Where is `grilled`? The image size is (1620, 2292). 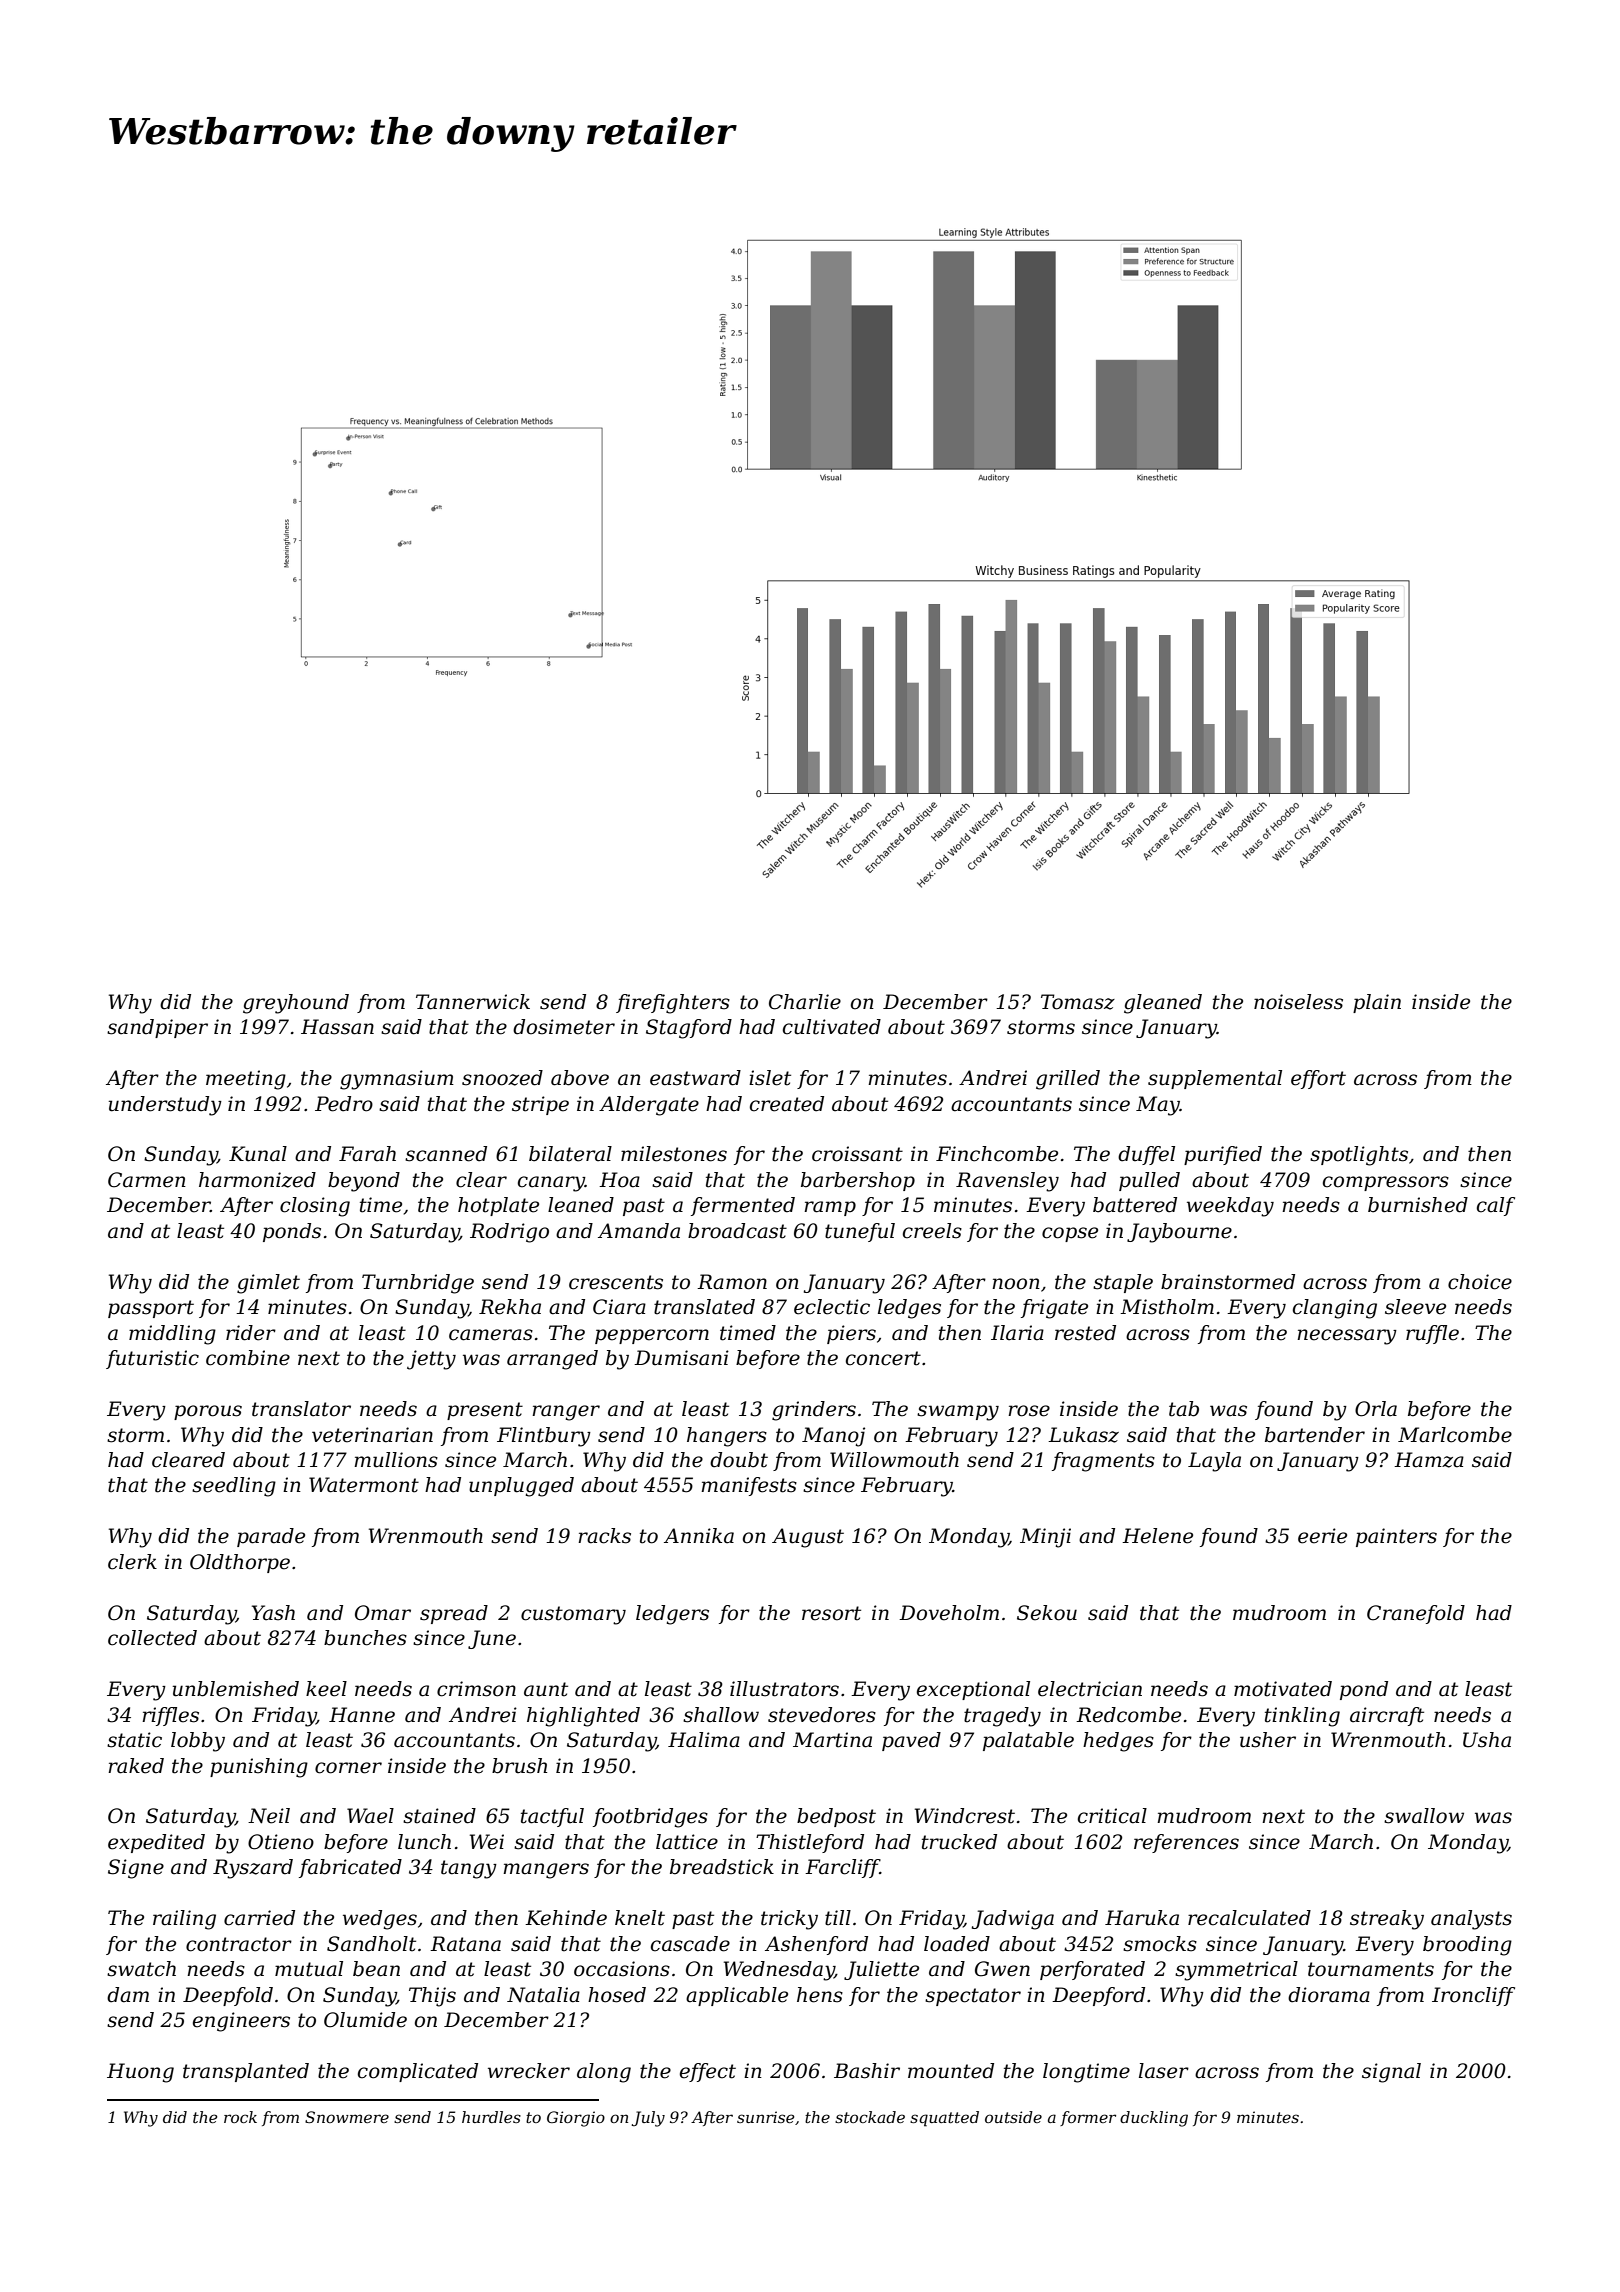
grilled is located at coordinates (1068, 1080).
